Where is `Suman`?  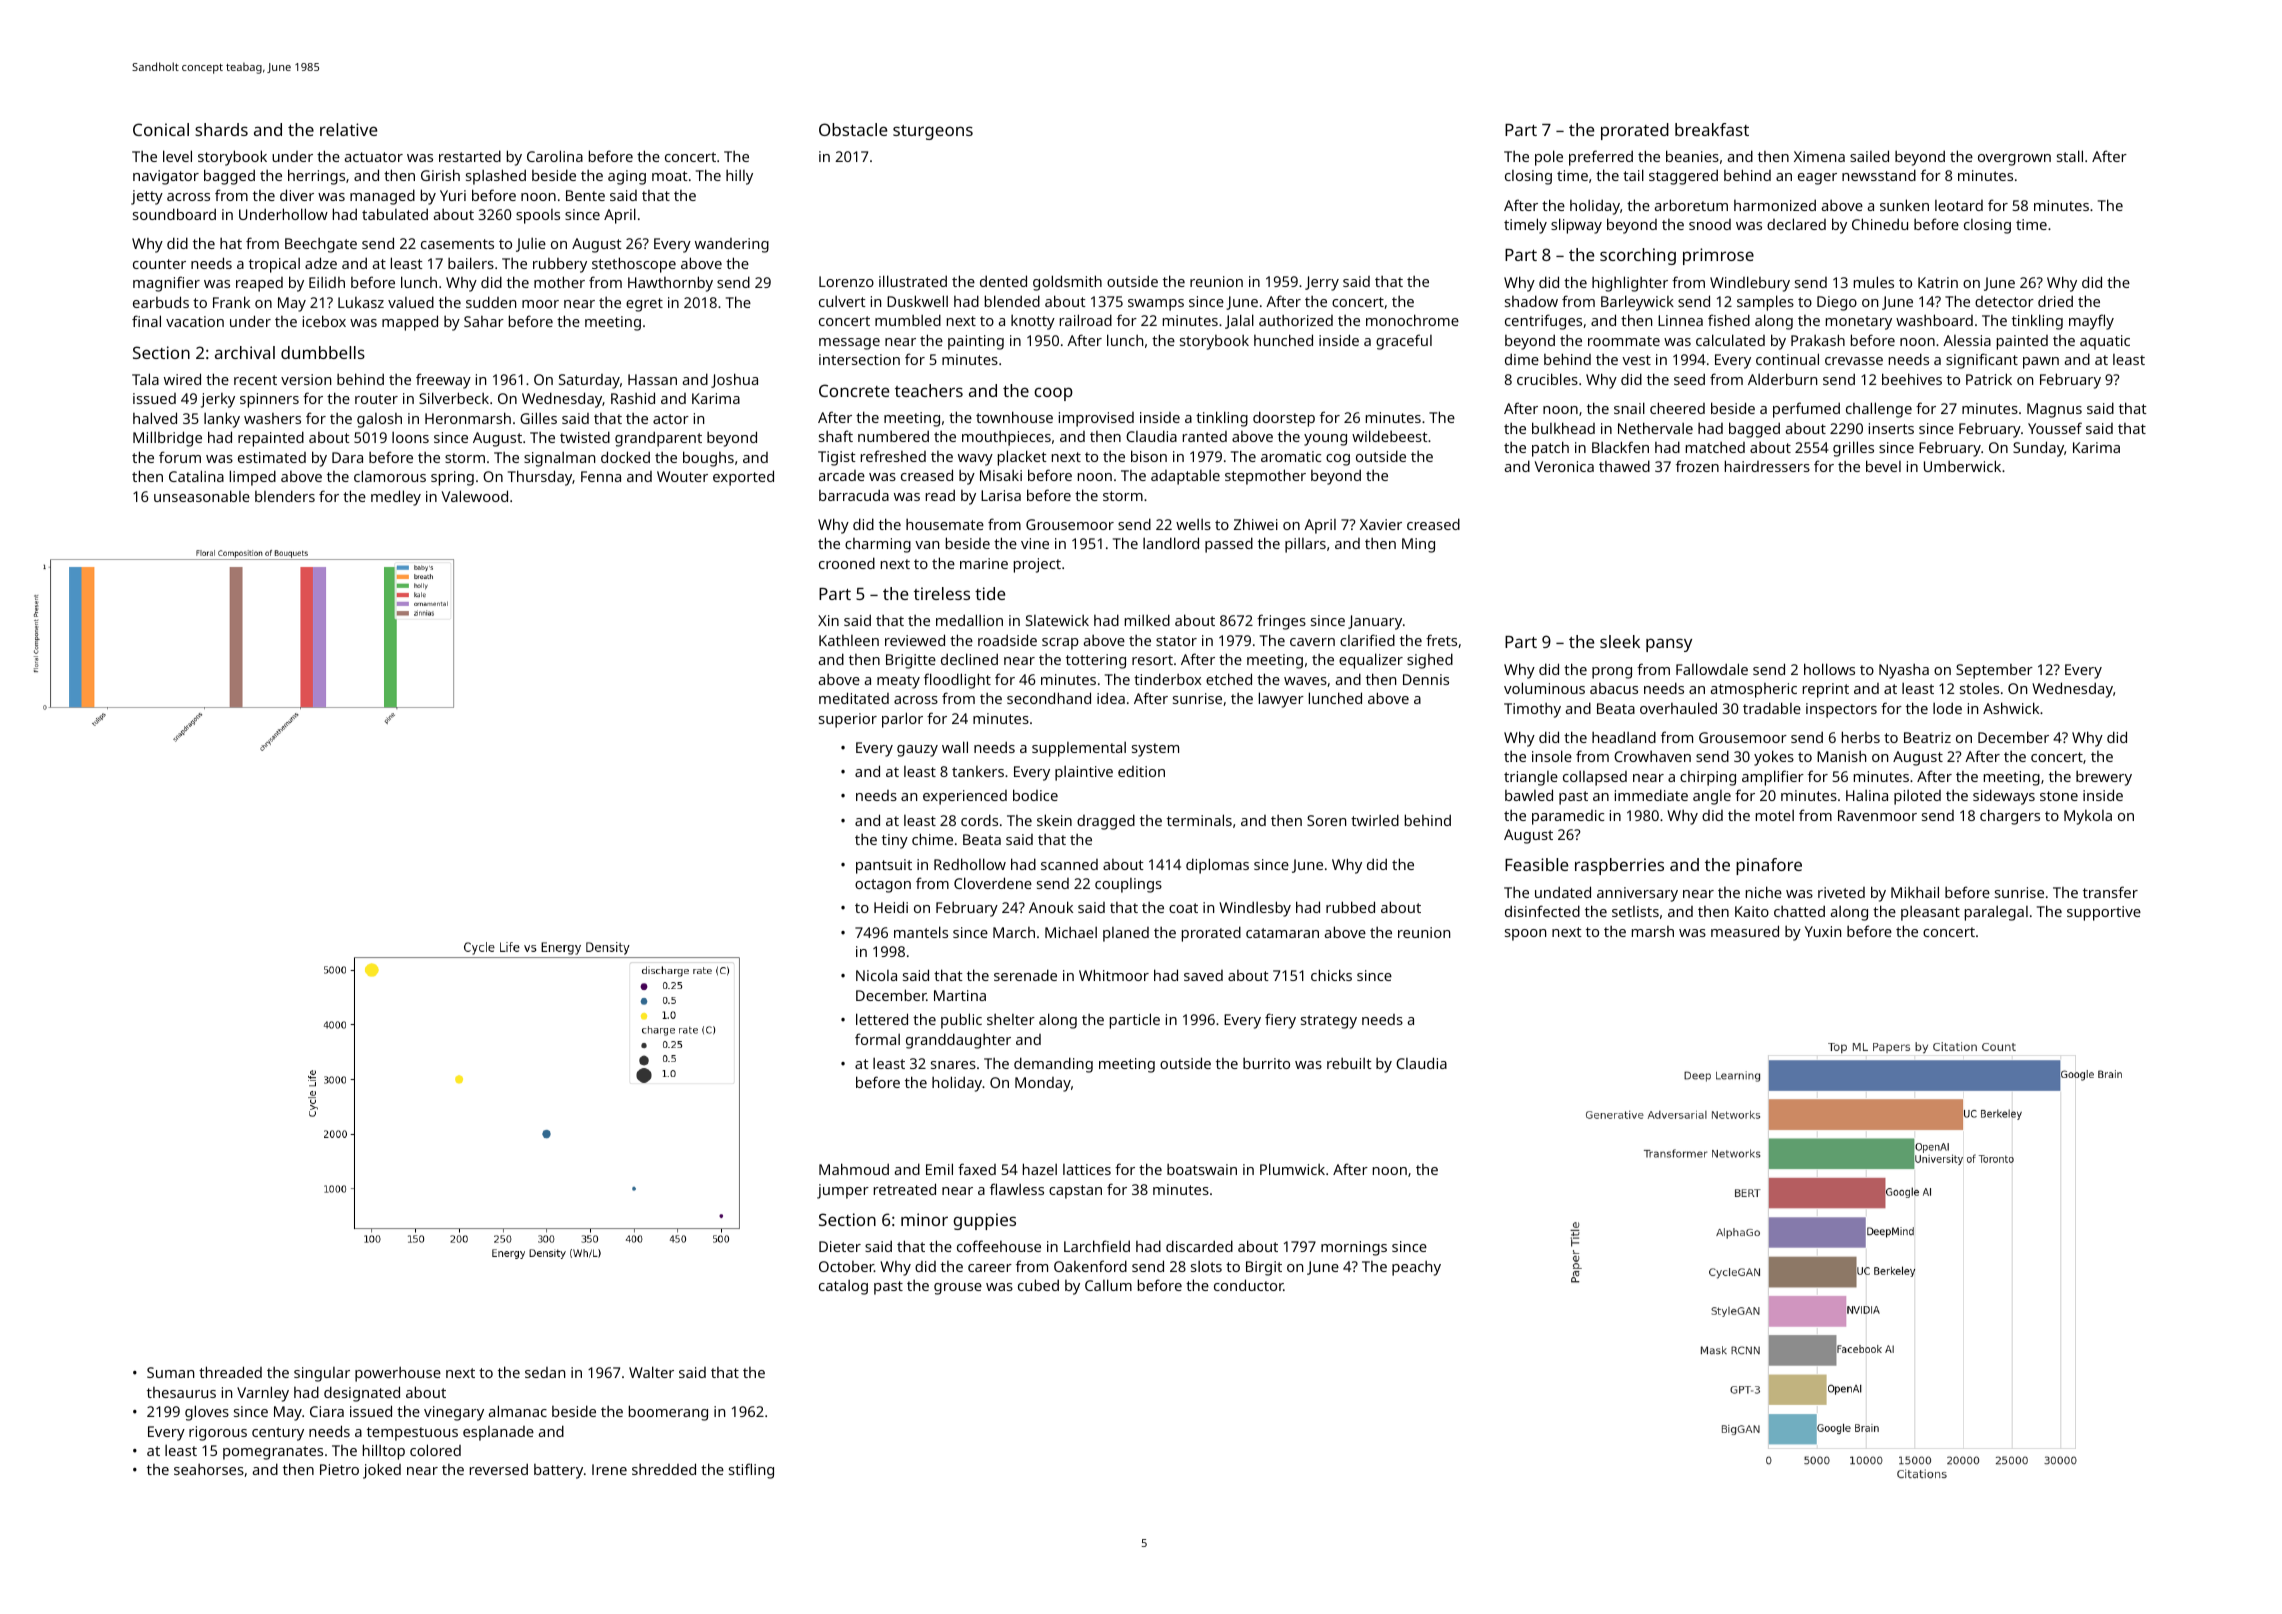
Suman is located at coordinates (170, 1372).
